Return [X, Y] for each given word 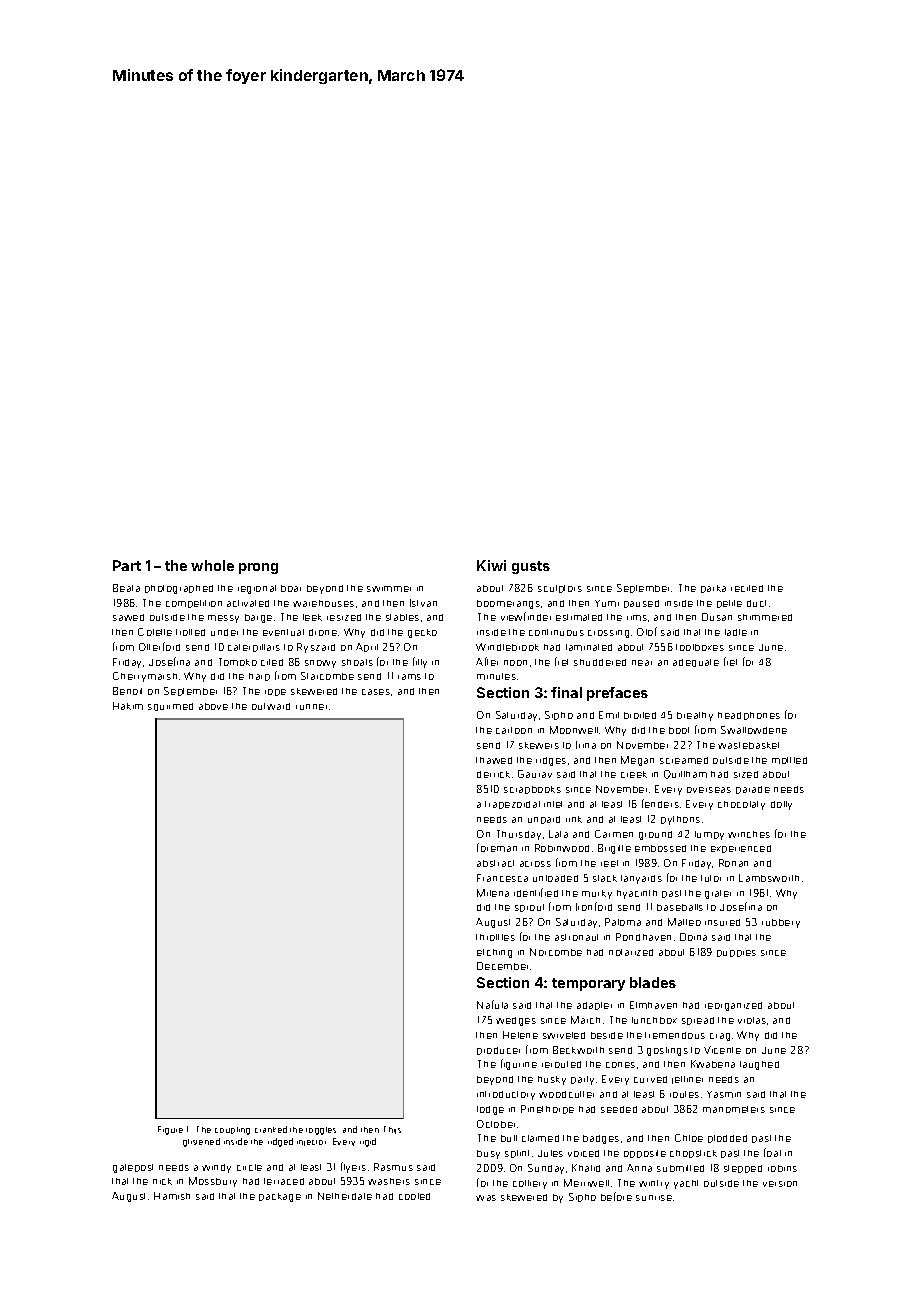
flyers [353, 1167]
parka [713, 589]
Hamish [172, 1196]
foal [772, 1152]
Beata [126, 588]
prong [258, 568]
